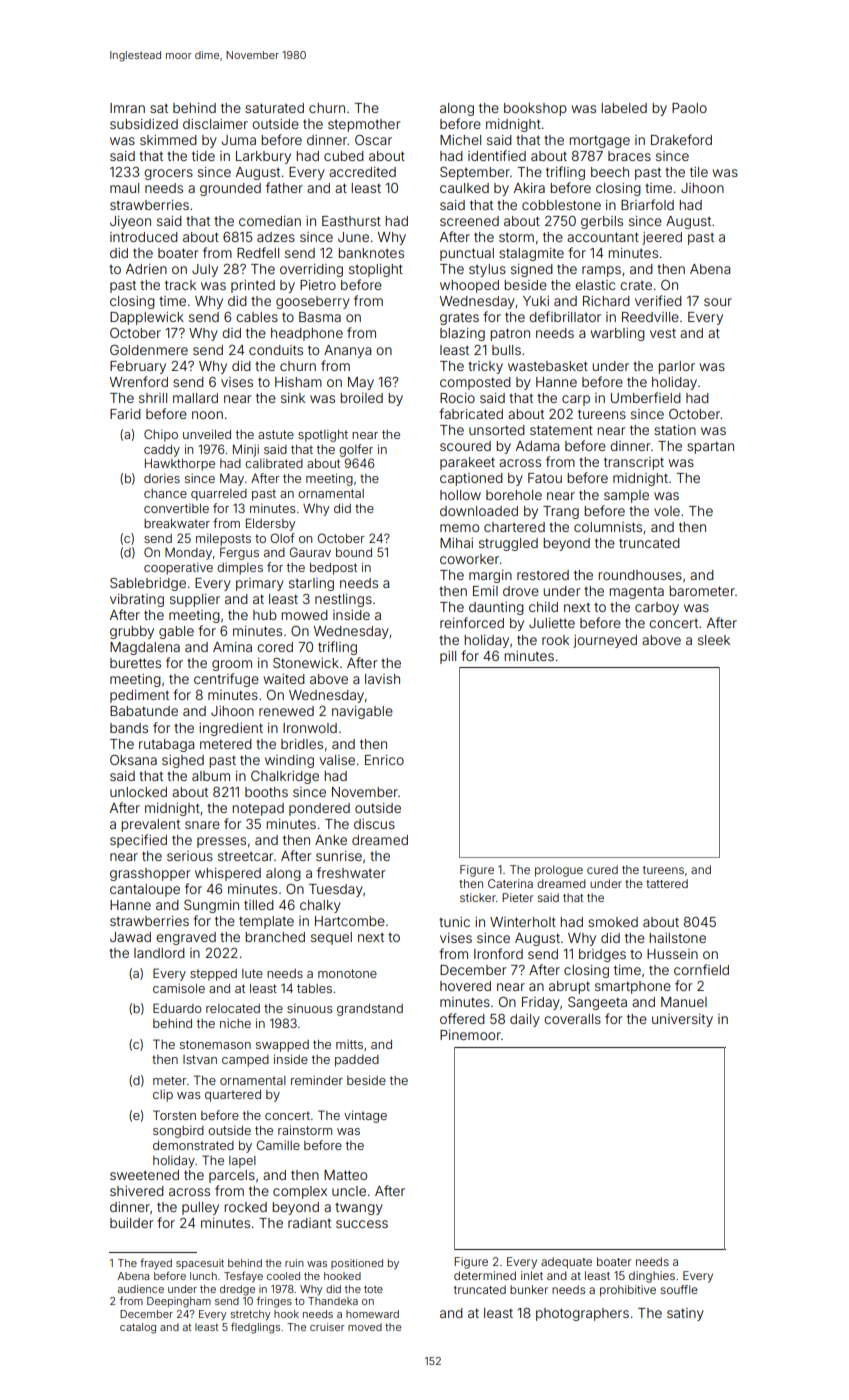 The image size is (849, 1400). Describe the element at coordinates (535, 109) in the screenshot. I see `bookshop` at that location.
